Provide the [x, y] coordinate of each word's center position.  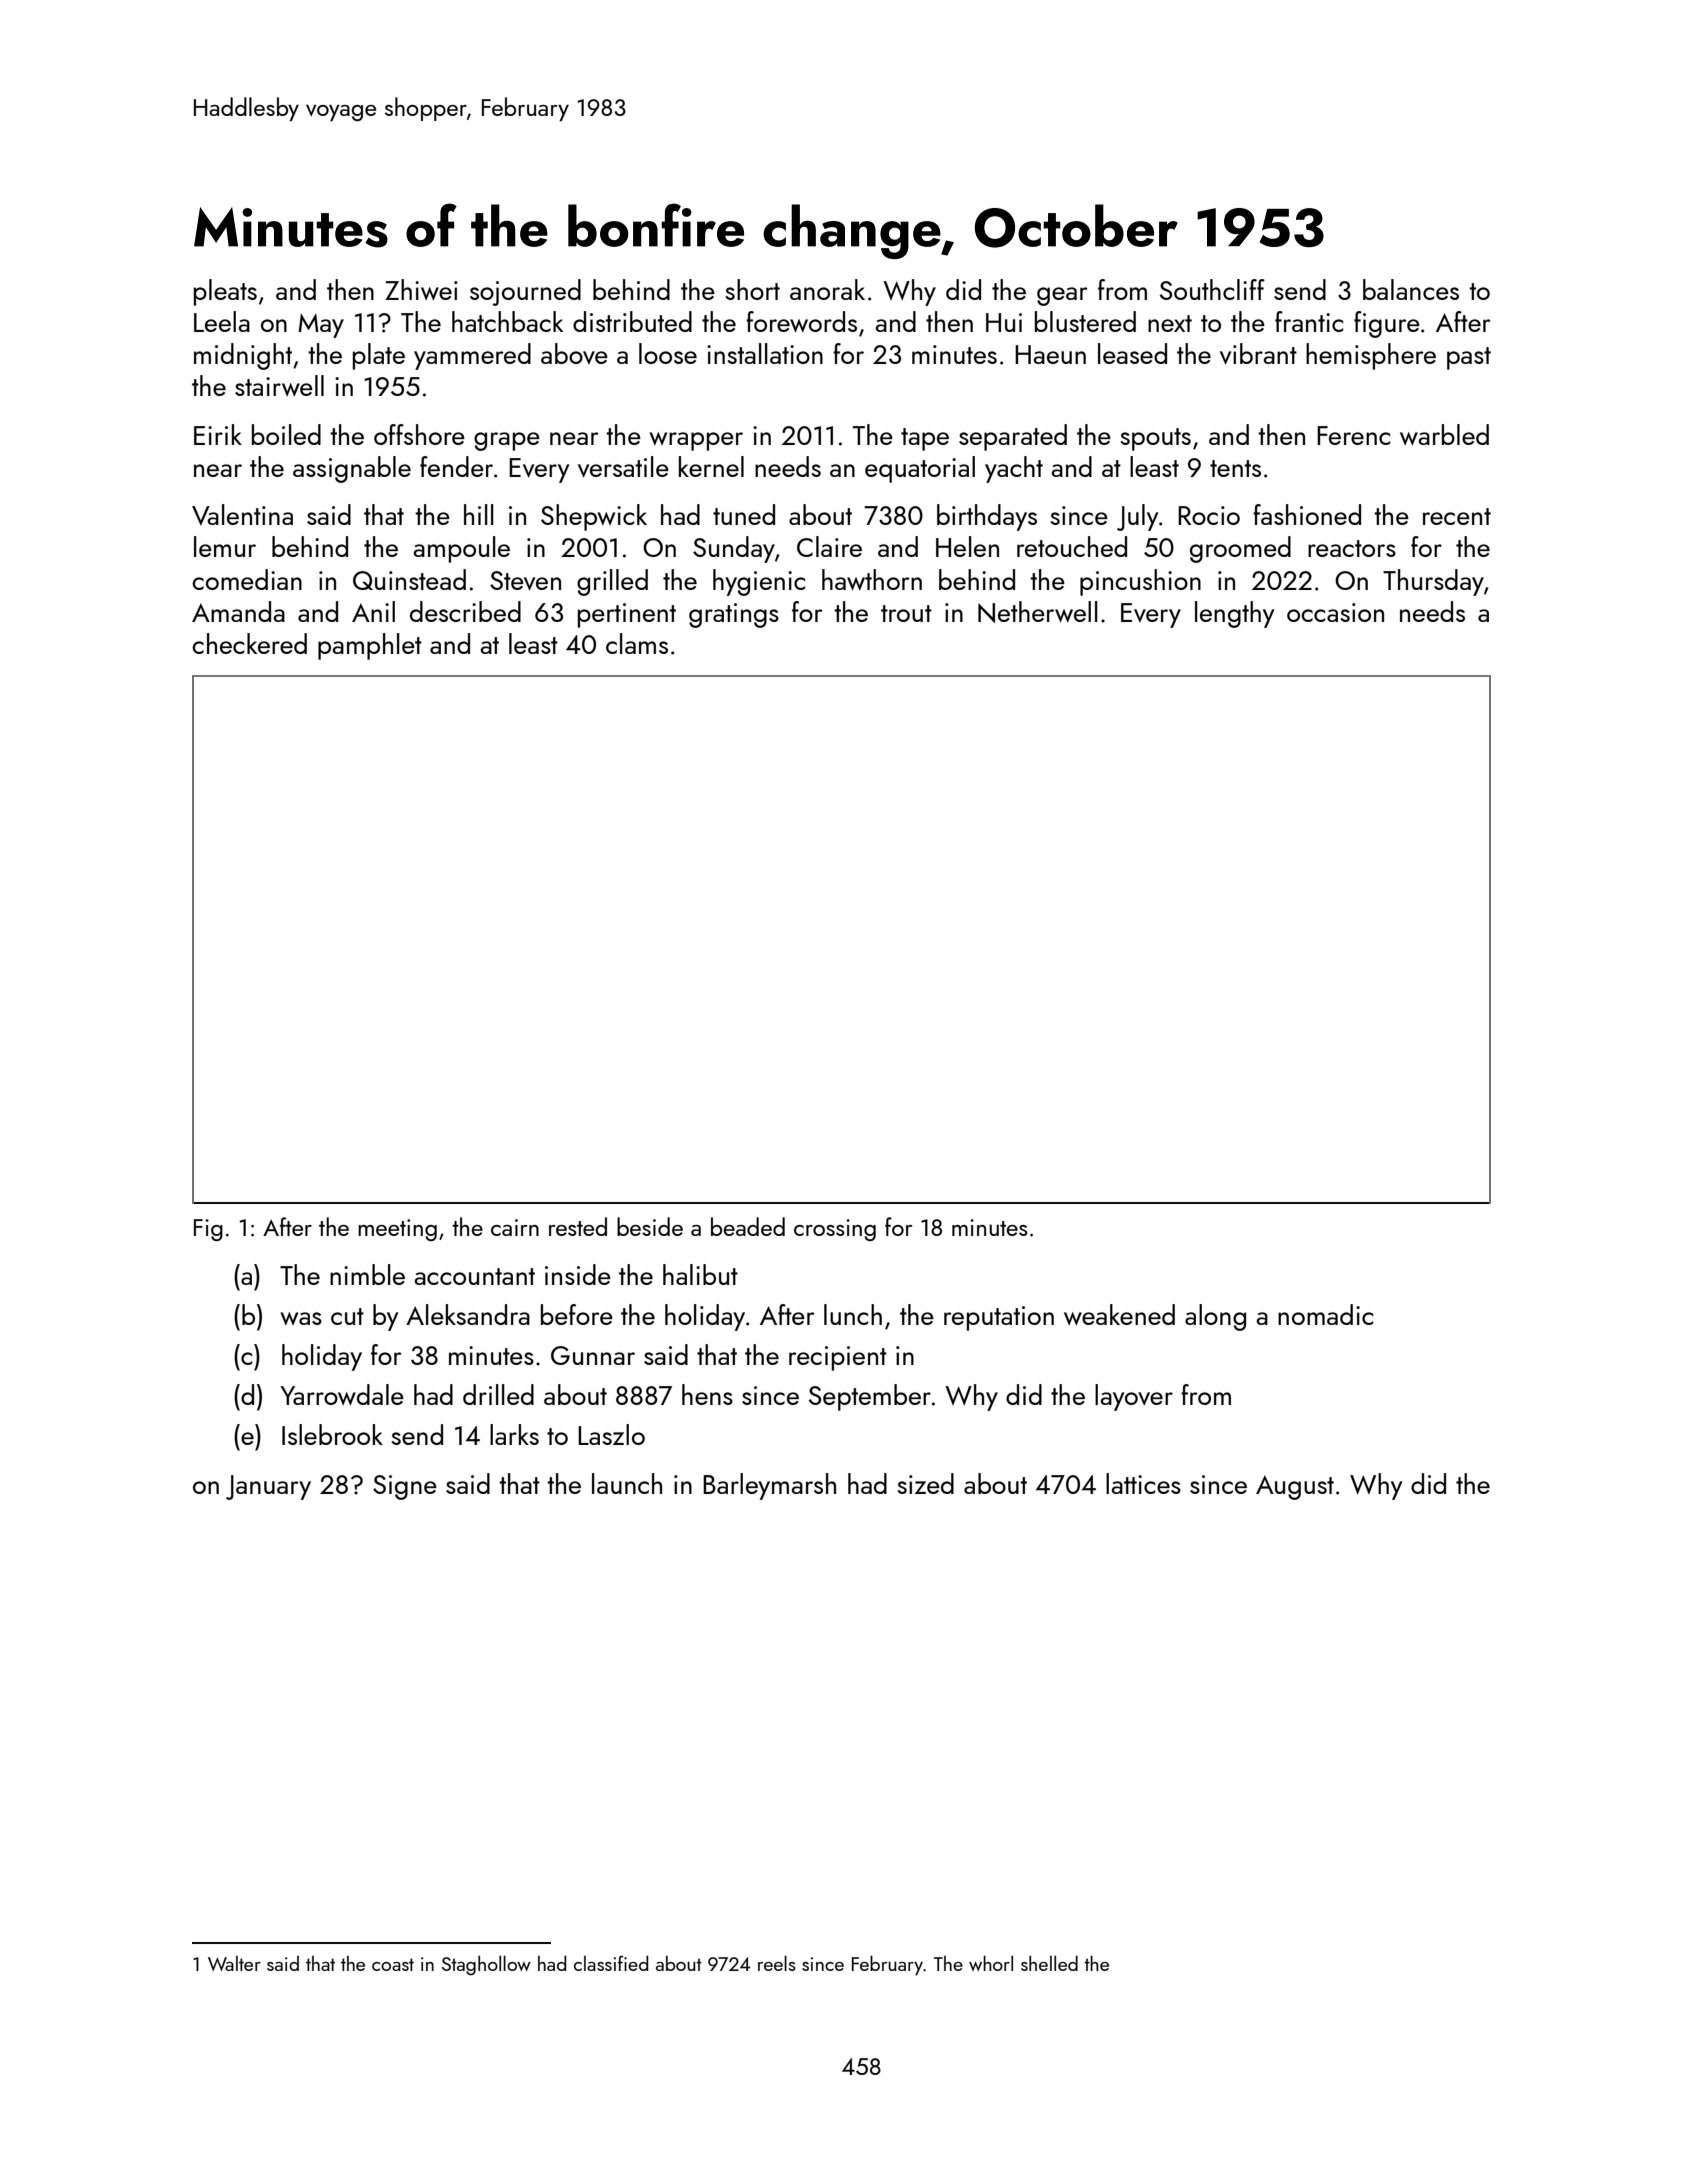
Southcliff [1212, 289]
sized [926, 1483]
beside [650, 1226]
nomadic [1325, 1314]
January [268, 1487]
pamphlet [370, 646]
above [574, 353]
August [1295, 1488]
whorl [991, 1963]
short [753, 289]
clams [637, 643]
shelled [1049, 1963]
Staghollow [486, 1965]
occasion [1335, 612]
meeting [397, 1230]
